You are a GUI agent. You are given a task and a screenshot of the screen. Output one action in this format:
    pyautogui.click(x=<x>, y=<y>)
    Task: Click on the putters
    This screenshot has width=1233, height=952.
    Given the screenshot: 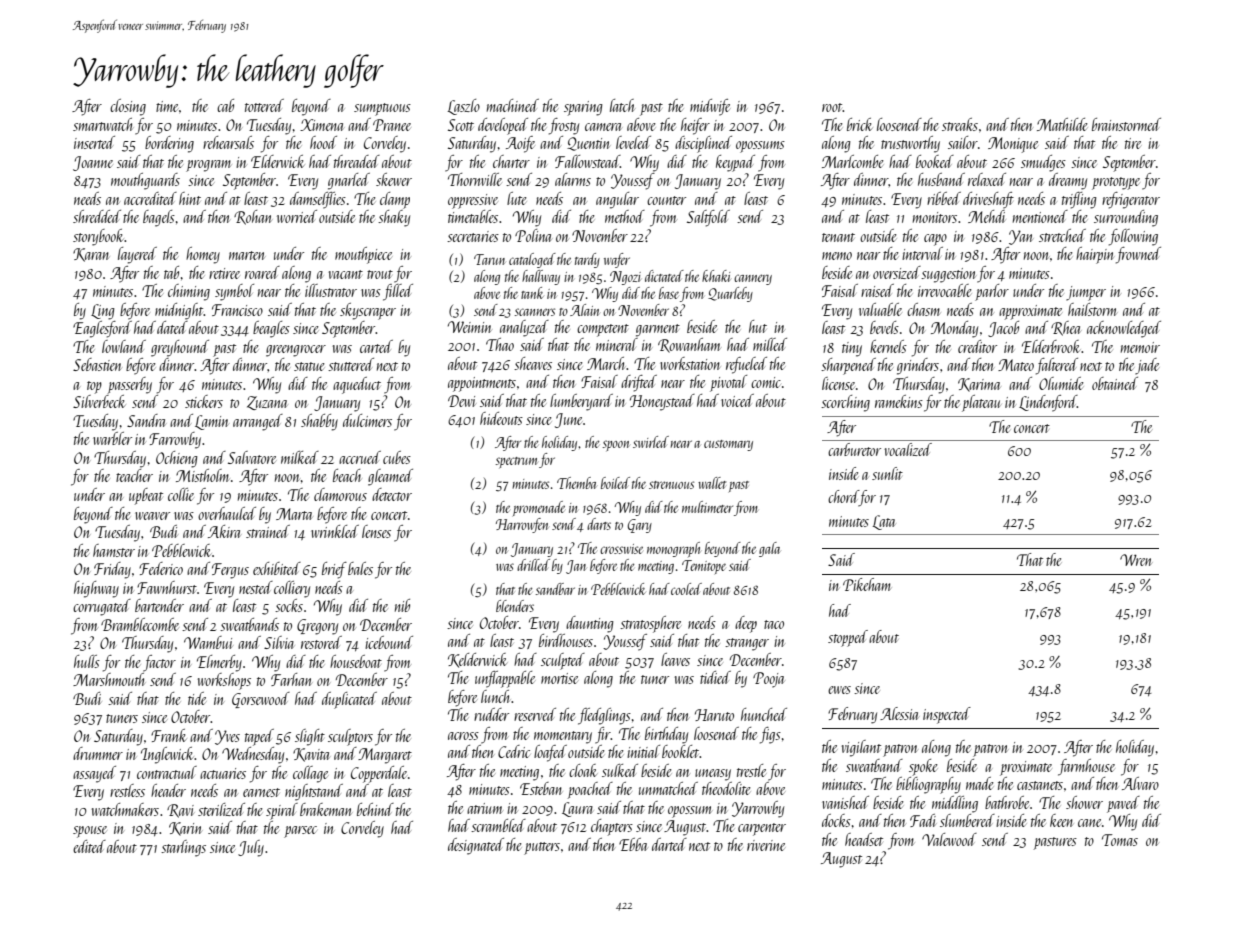 What is the action you would take?
    pyautogui.click(x=542, y=848)
